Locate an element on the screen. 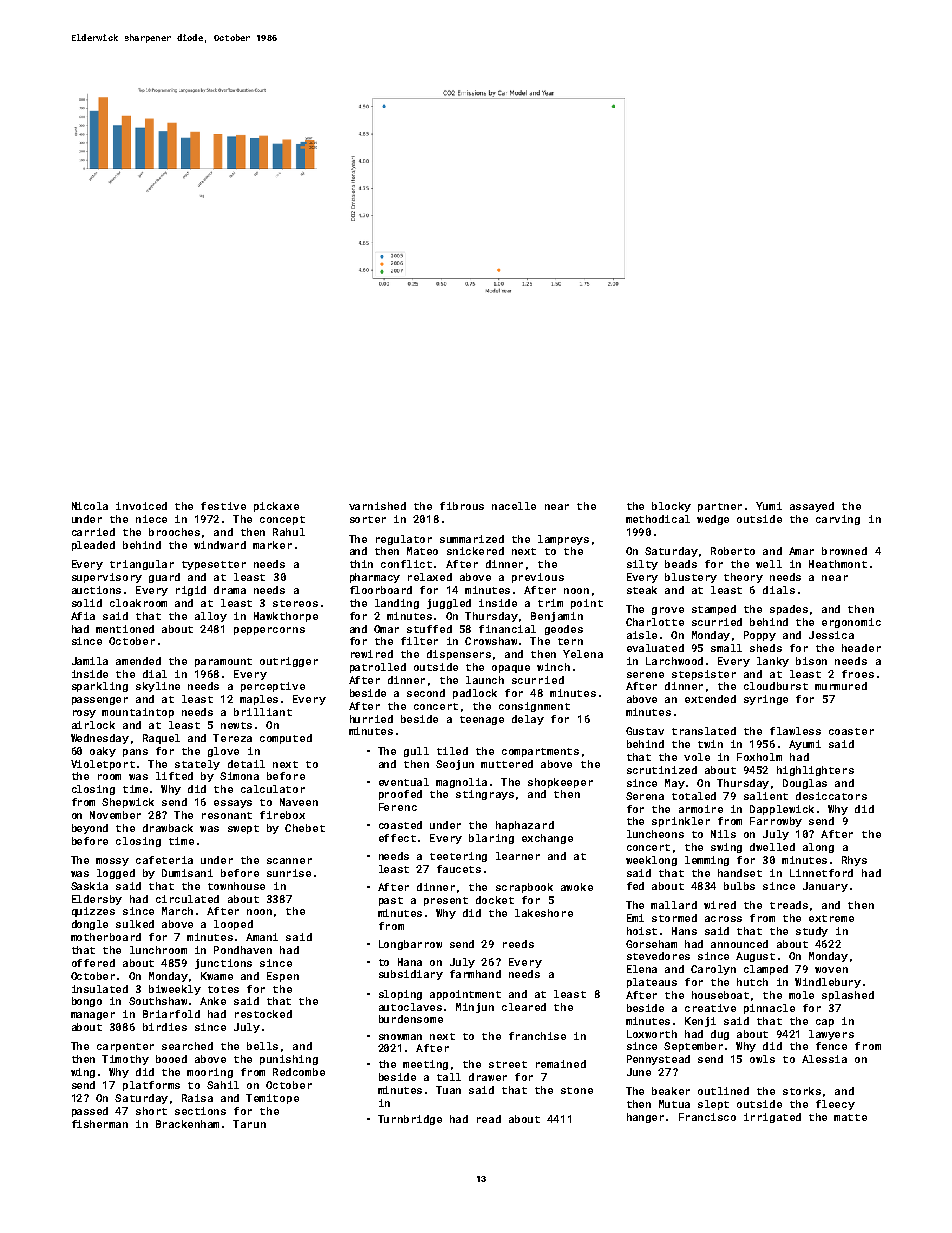  handset is located at coordinates (740, 873).
